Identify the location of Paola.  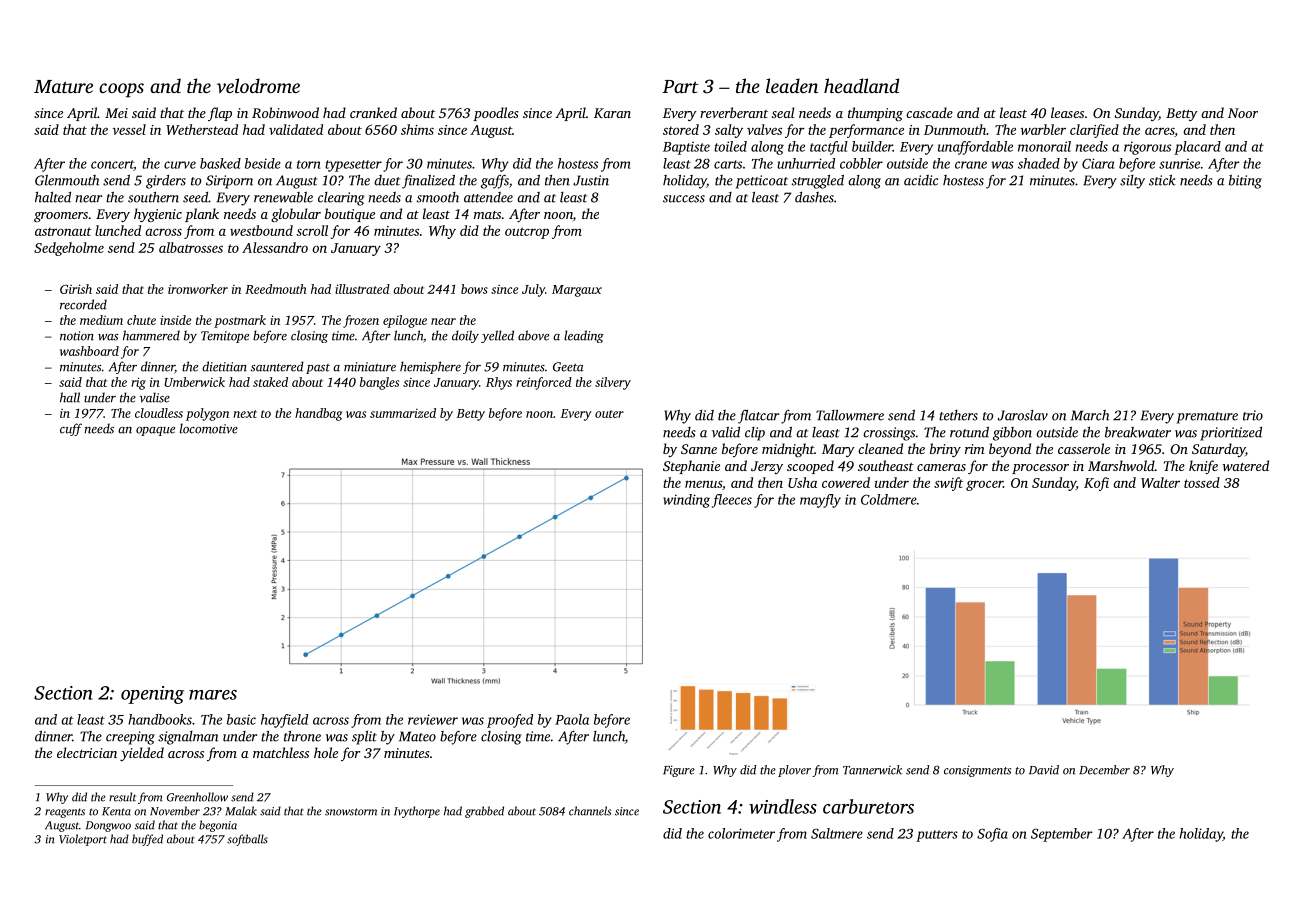
(572, 719).
